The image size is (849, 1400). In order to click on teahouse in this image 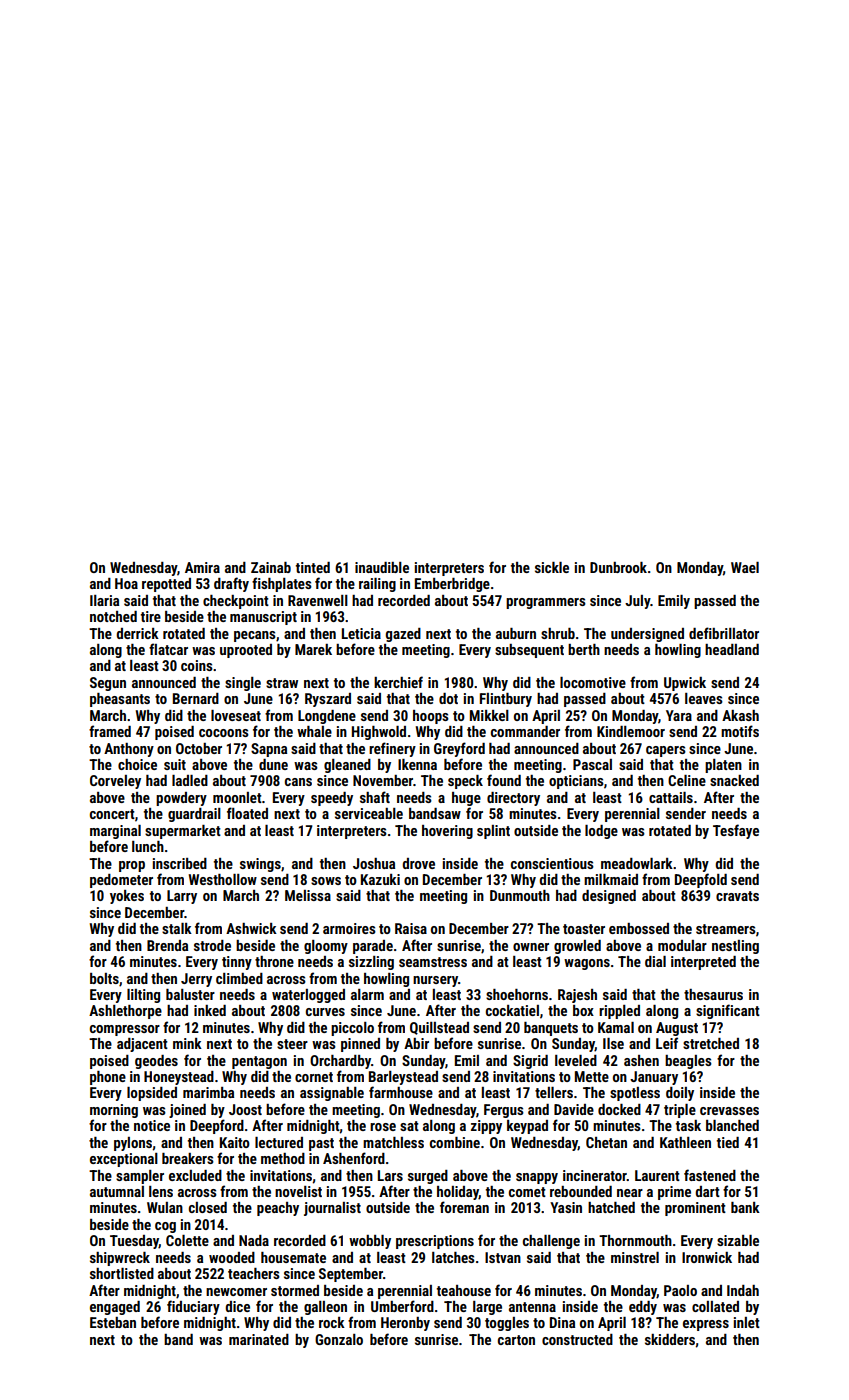, I will do `click(464, 1290)`.
